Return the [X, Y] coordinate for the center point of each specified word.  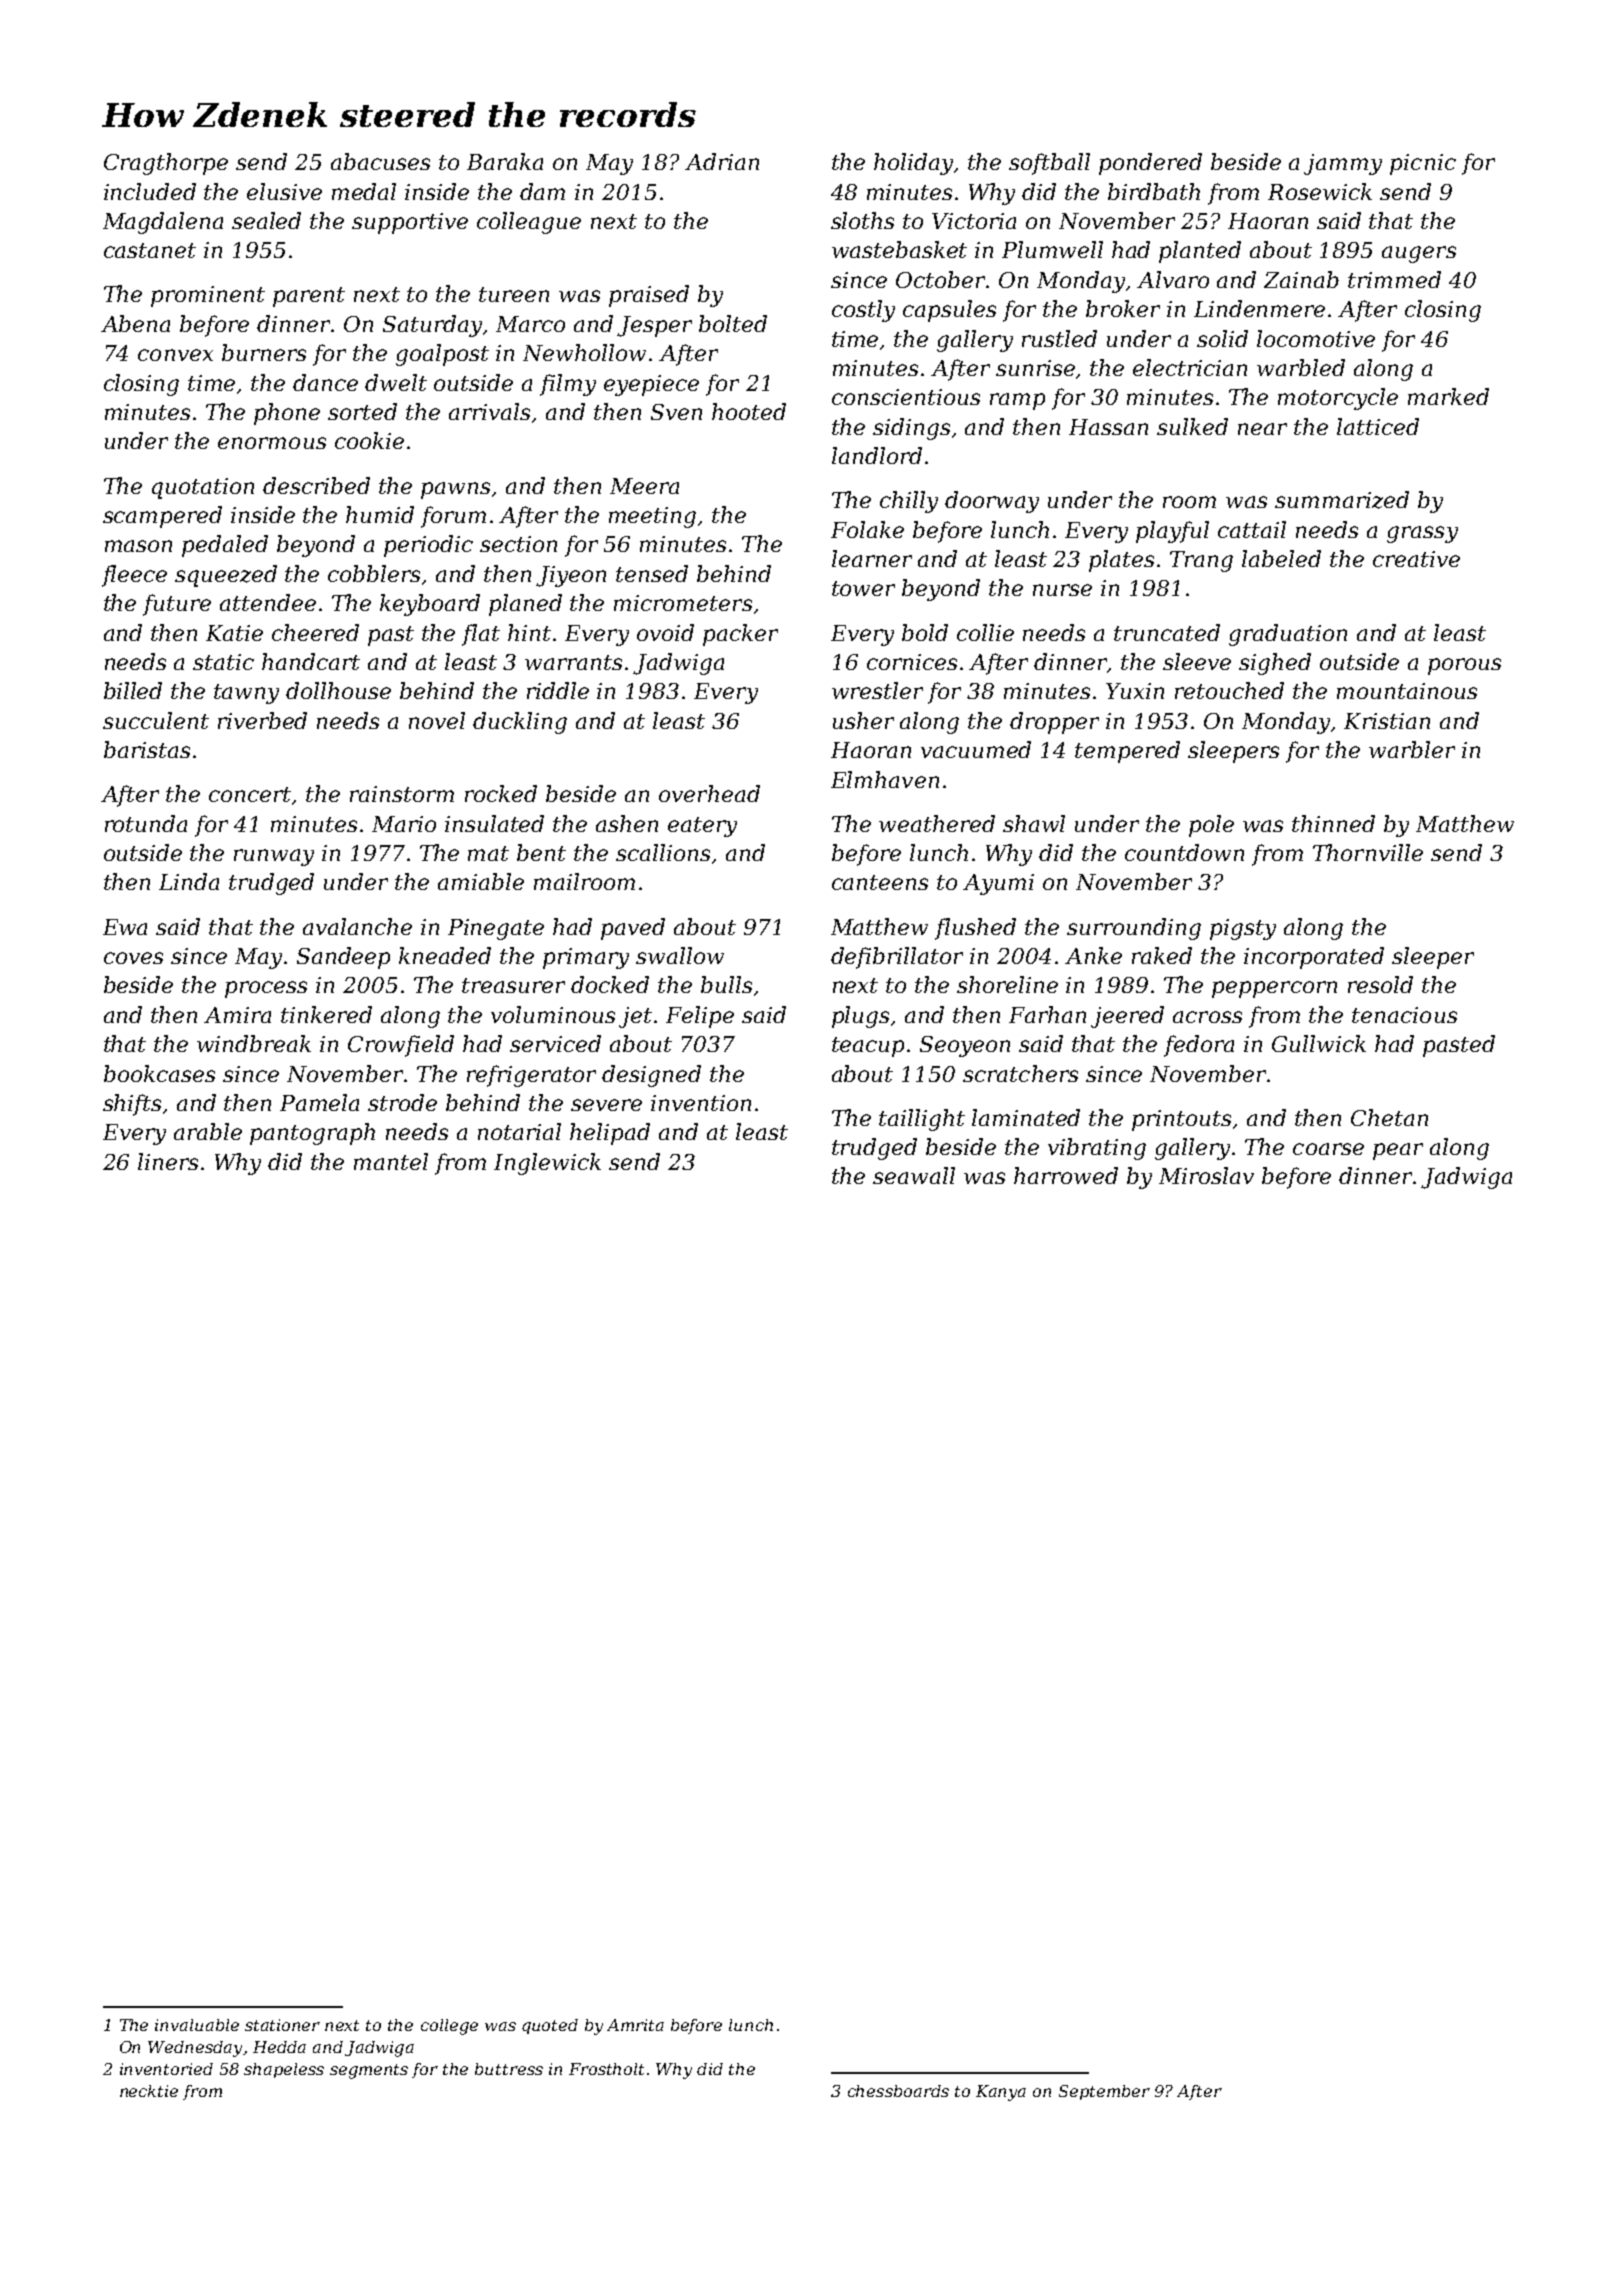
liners [168, 1161]
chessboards [898, 2091]
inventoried [166, 2069]
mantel [391, 1161]
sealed [266, 220]
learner [872, 558]
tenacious [1404, 1015]
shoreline [1007, 984]
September [1104, 2092]
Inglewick [547, 1164]
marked [1448, 396]
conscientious [906, 397]
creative [1416, 559]
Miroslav [1206, 1175]
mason [138, 546]
